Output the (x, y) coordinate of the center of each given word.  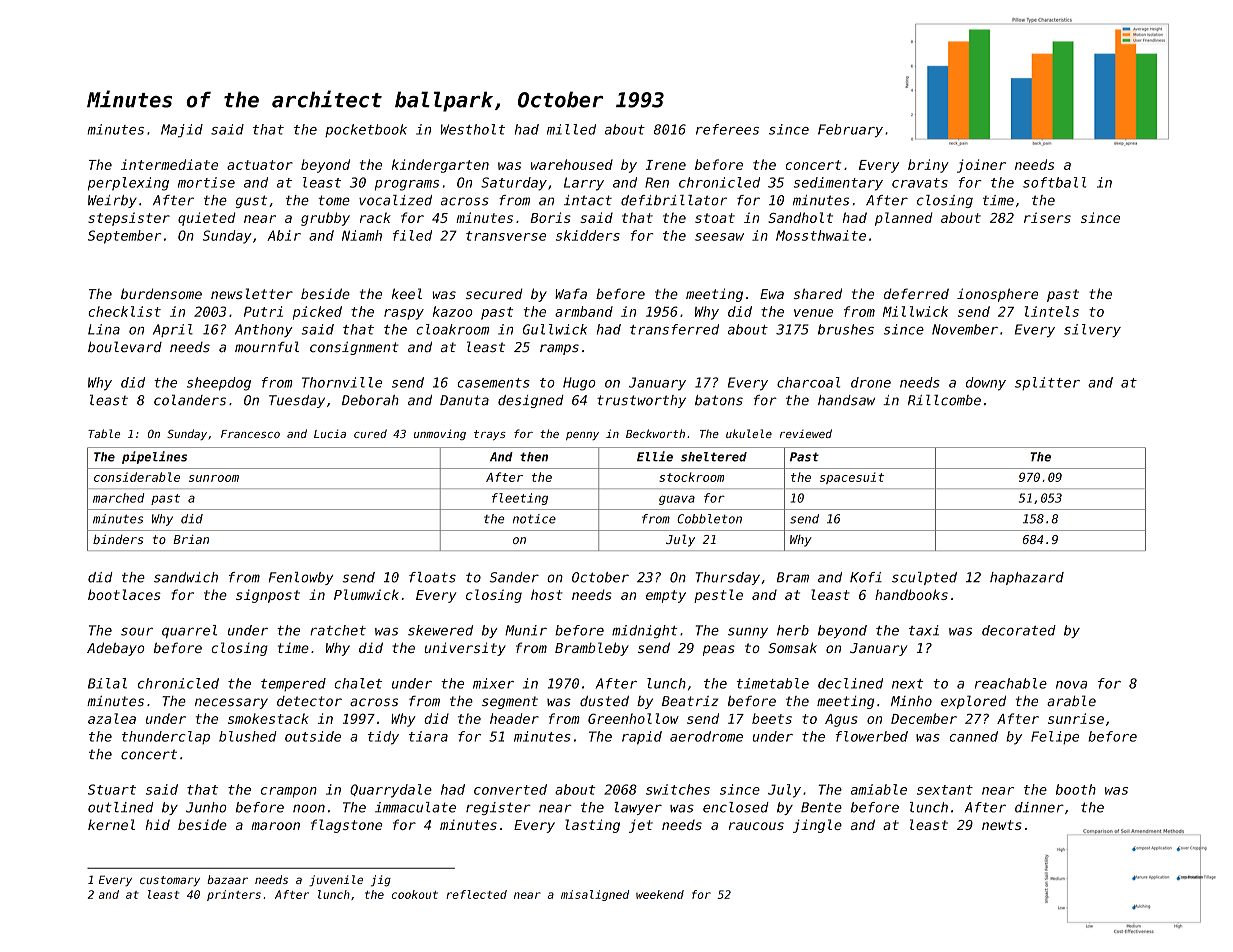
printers (234, 895)
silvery (1092, 330)
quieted (206, 219)
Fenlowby (301, 578)
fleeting (520, 499)
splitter (1047, 383)
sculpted (924, 578)
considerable (137, 477)
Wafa (571, 293)
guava (677, 500)
